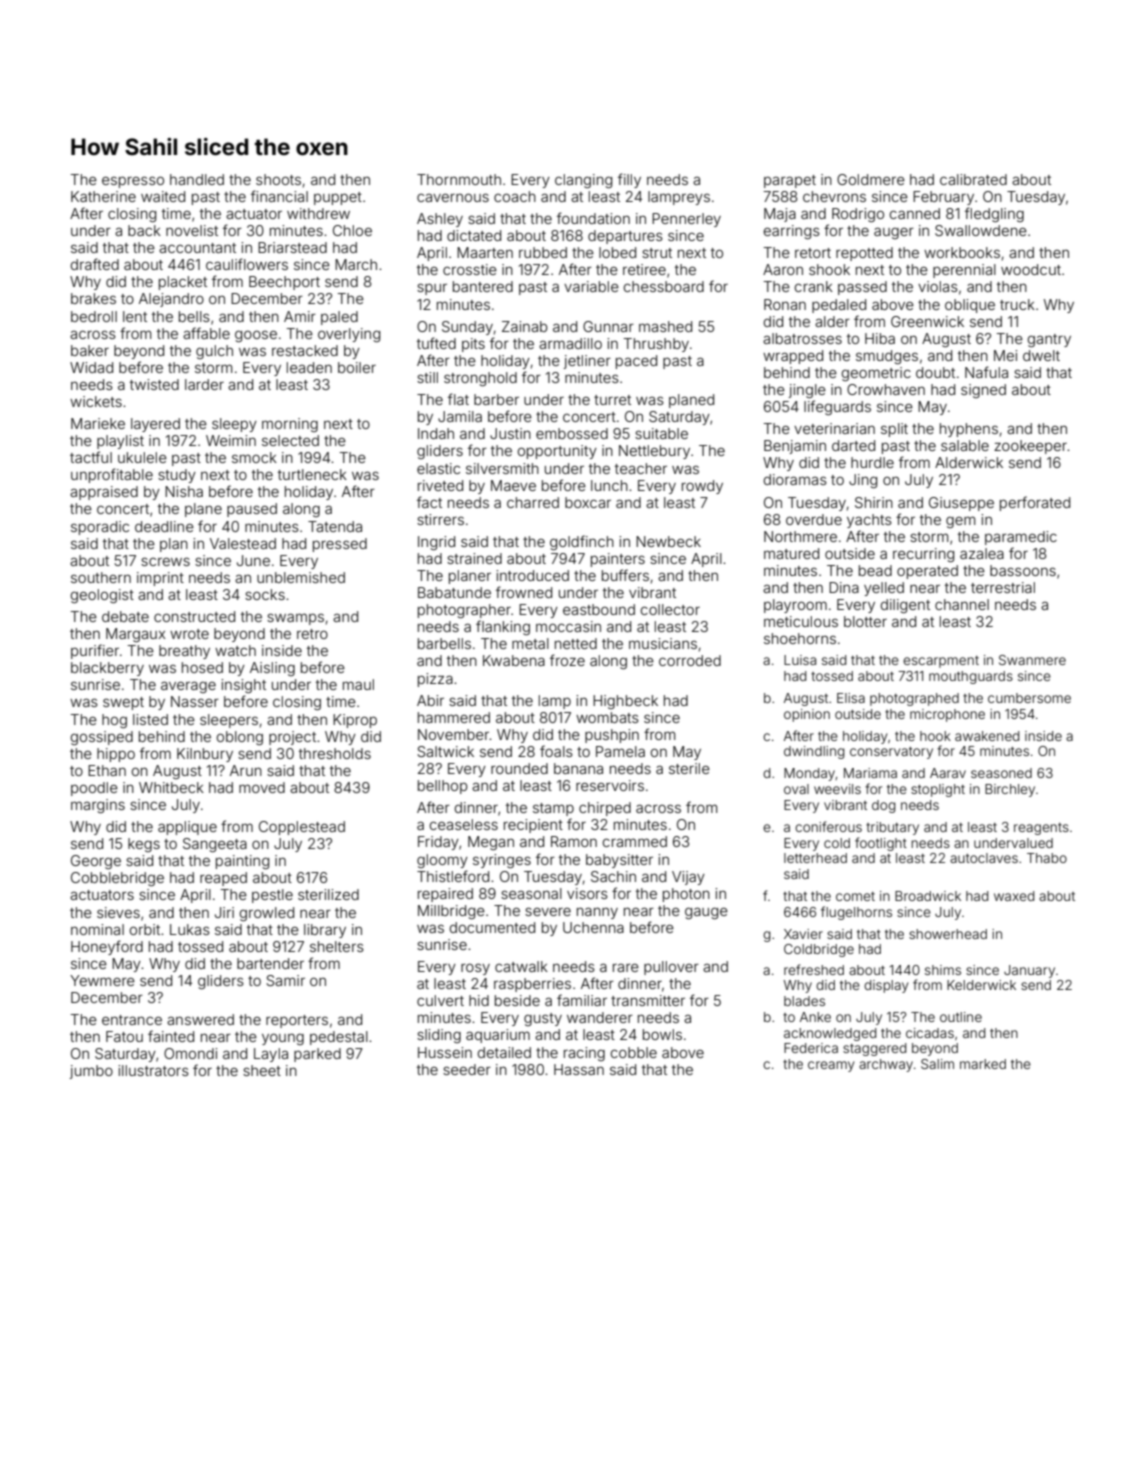  Describe the element at coordinates (133, 182) in the page. I see `espresso` at that location.
